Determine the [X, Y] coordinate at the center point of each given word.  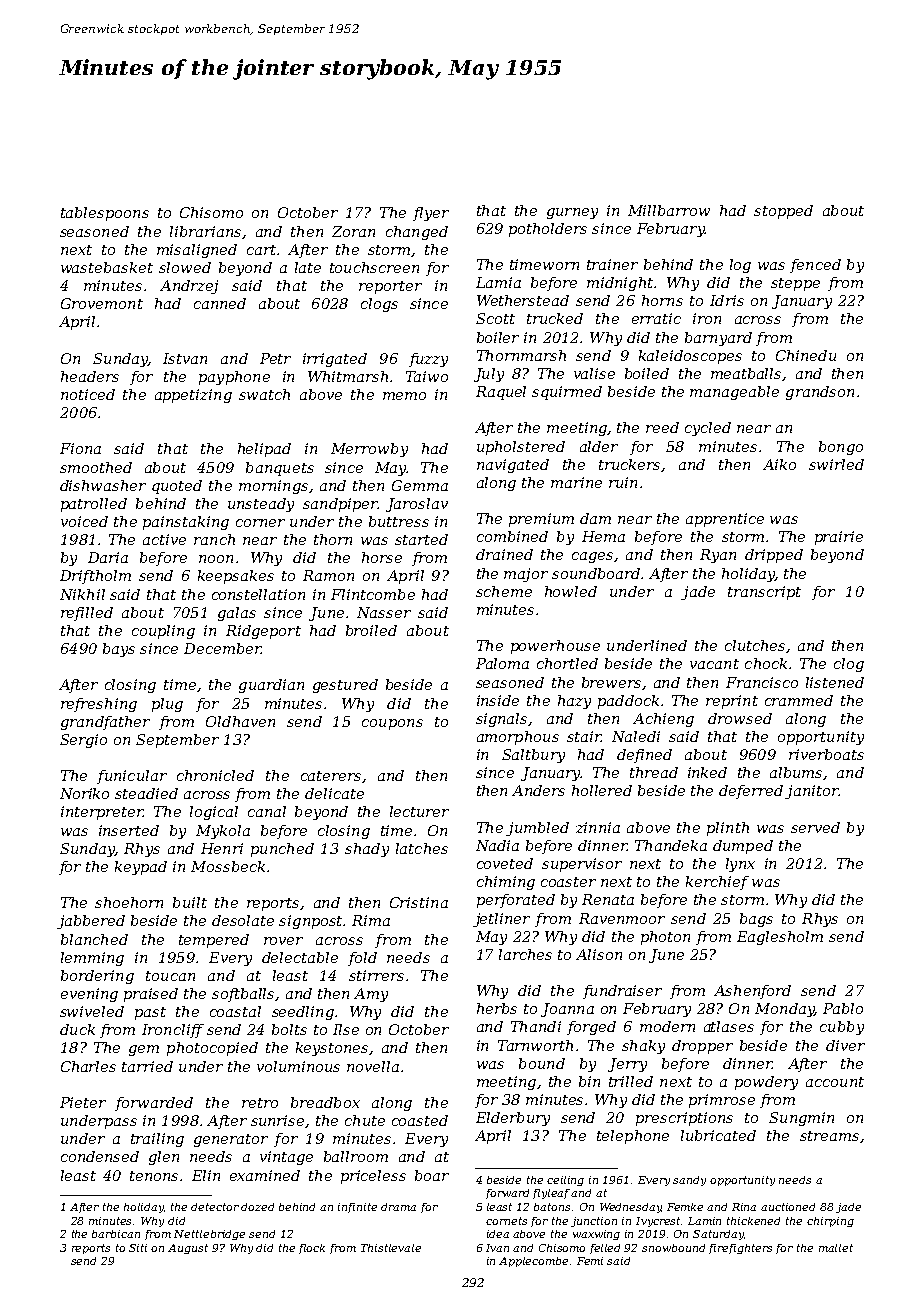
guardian [271, 686]
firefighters [740, 1249]
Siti [138, 1248]
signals [501, 720]
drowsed [740, 718]
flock [312, 1249]
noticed [88, 394]
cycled [708, 429]
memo [404, 396]
